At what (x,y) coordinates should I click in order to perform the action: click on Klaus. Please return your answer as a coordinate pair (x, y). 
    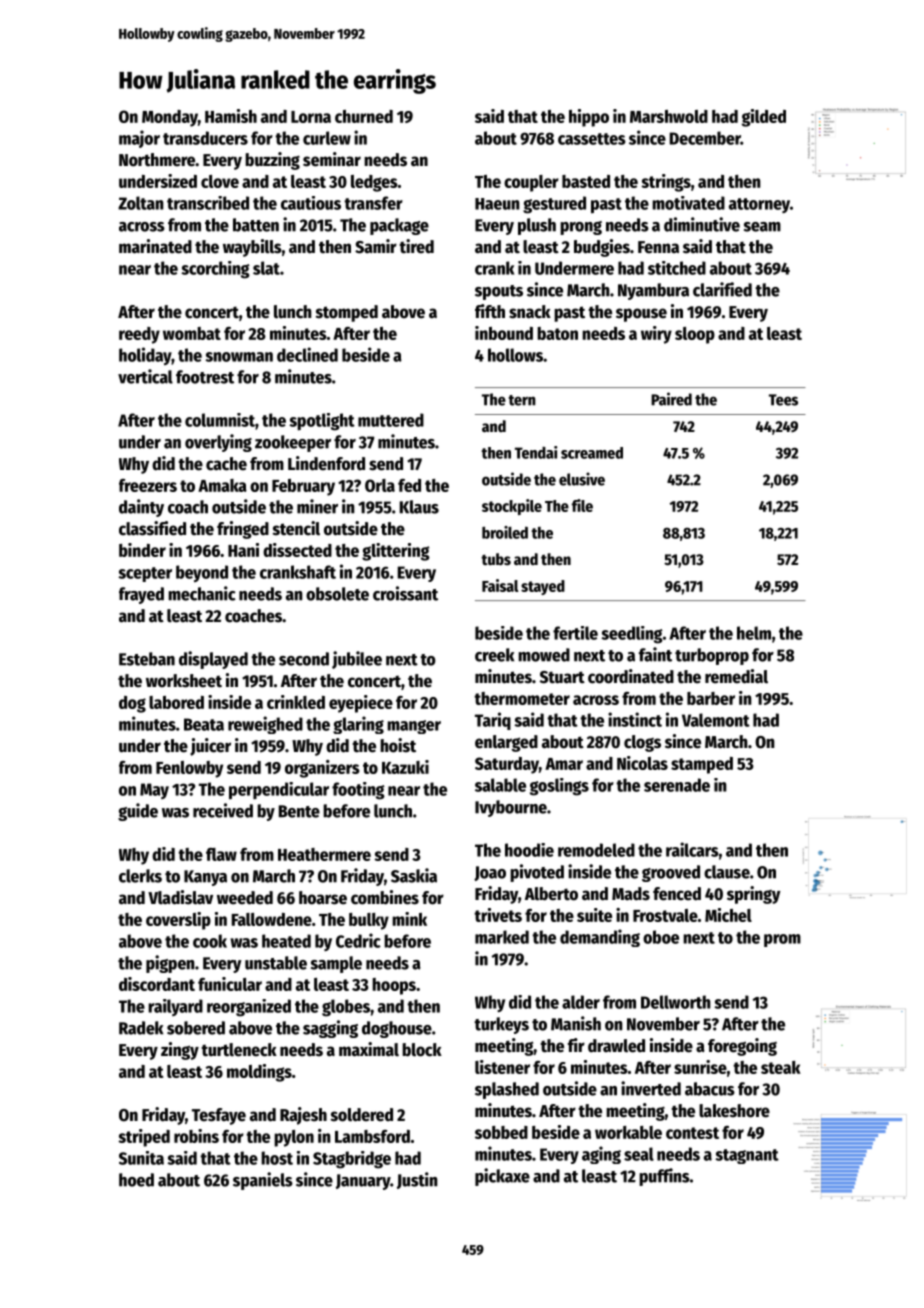
    Looking at the image, I should click on (419, 507).
